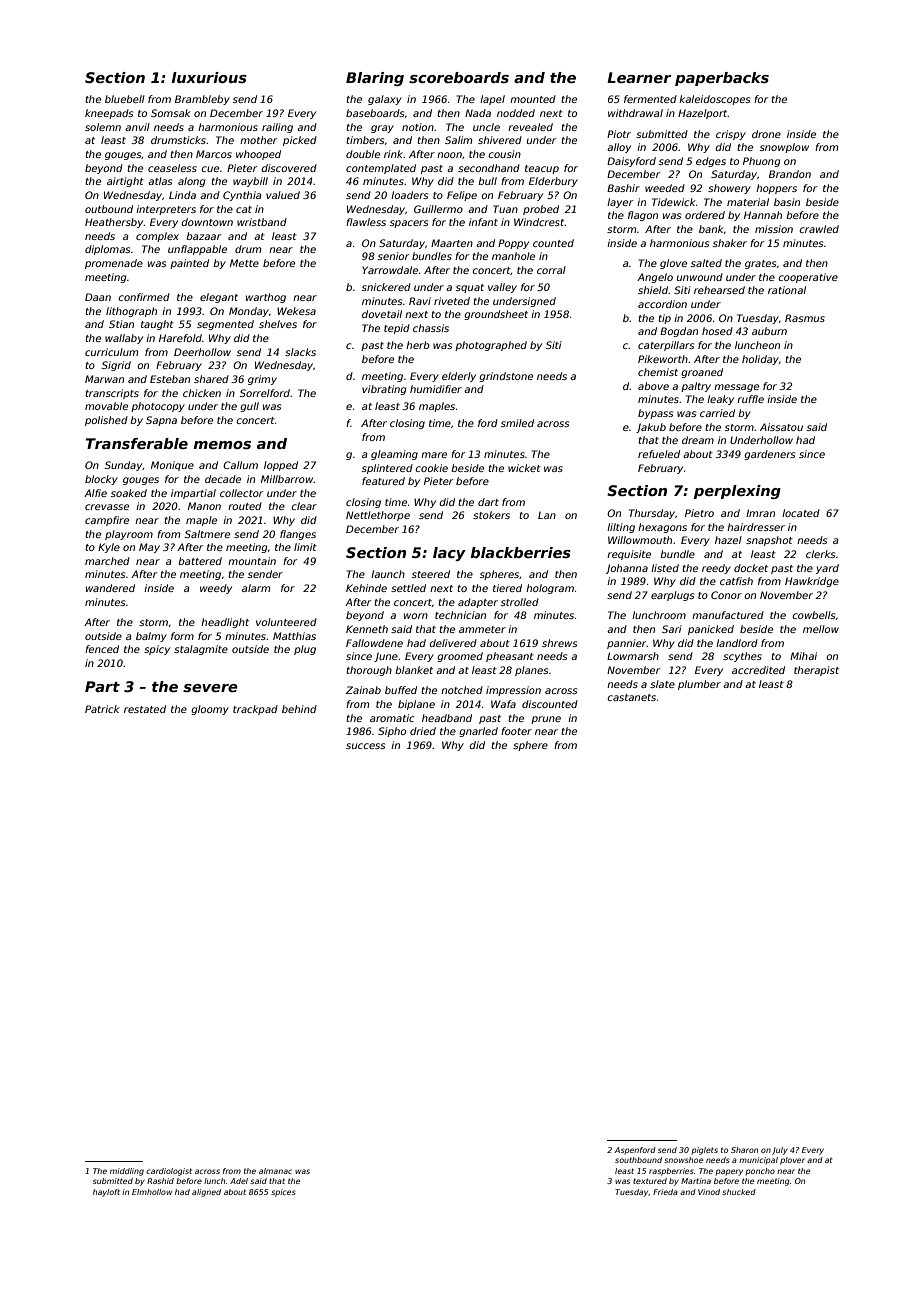  Describe the element at coordinates (169, 1172) in the screenshot. I see `cardiologist` at that location.
